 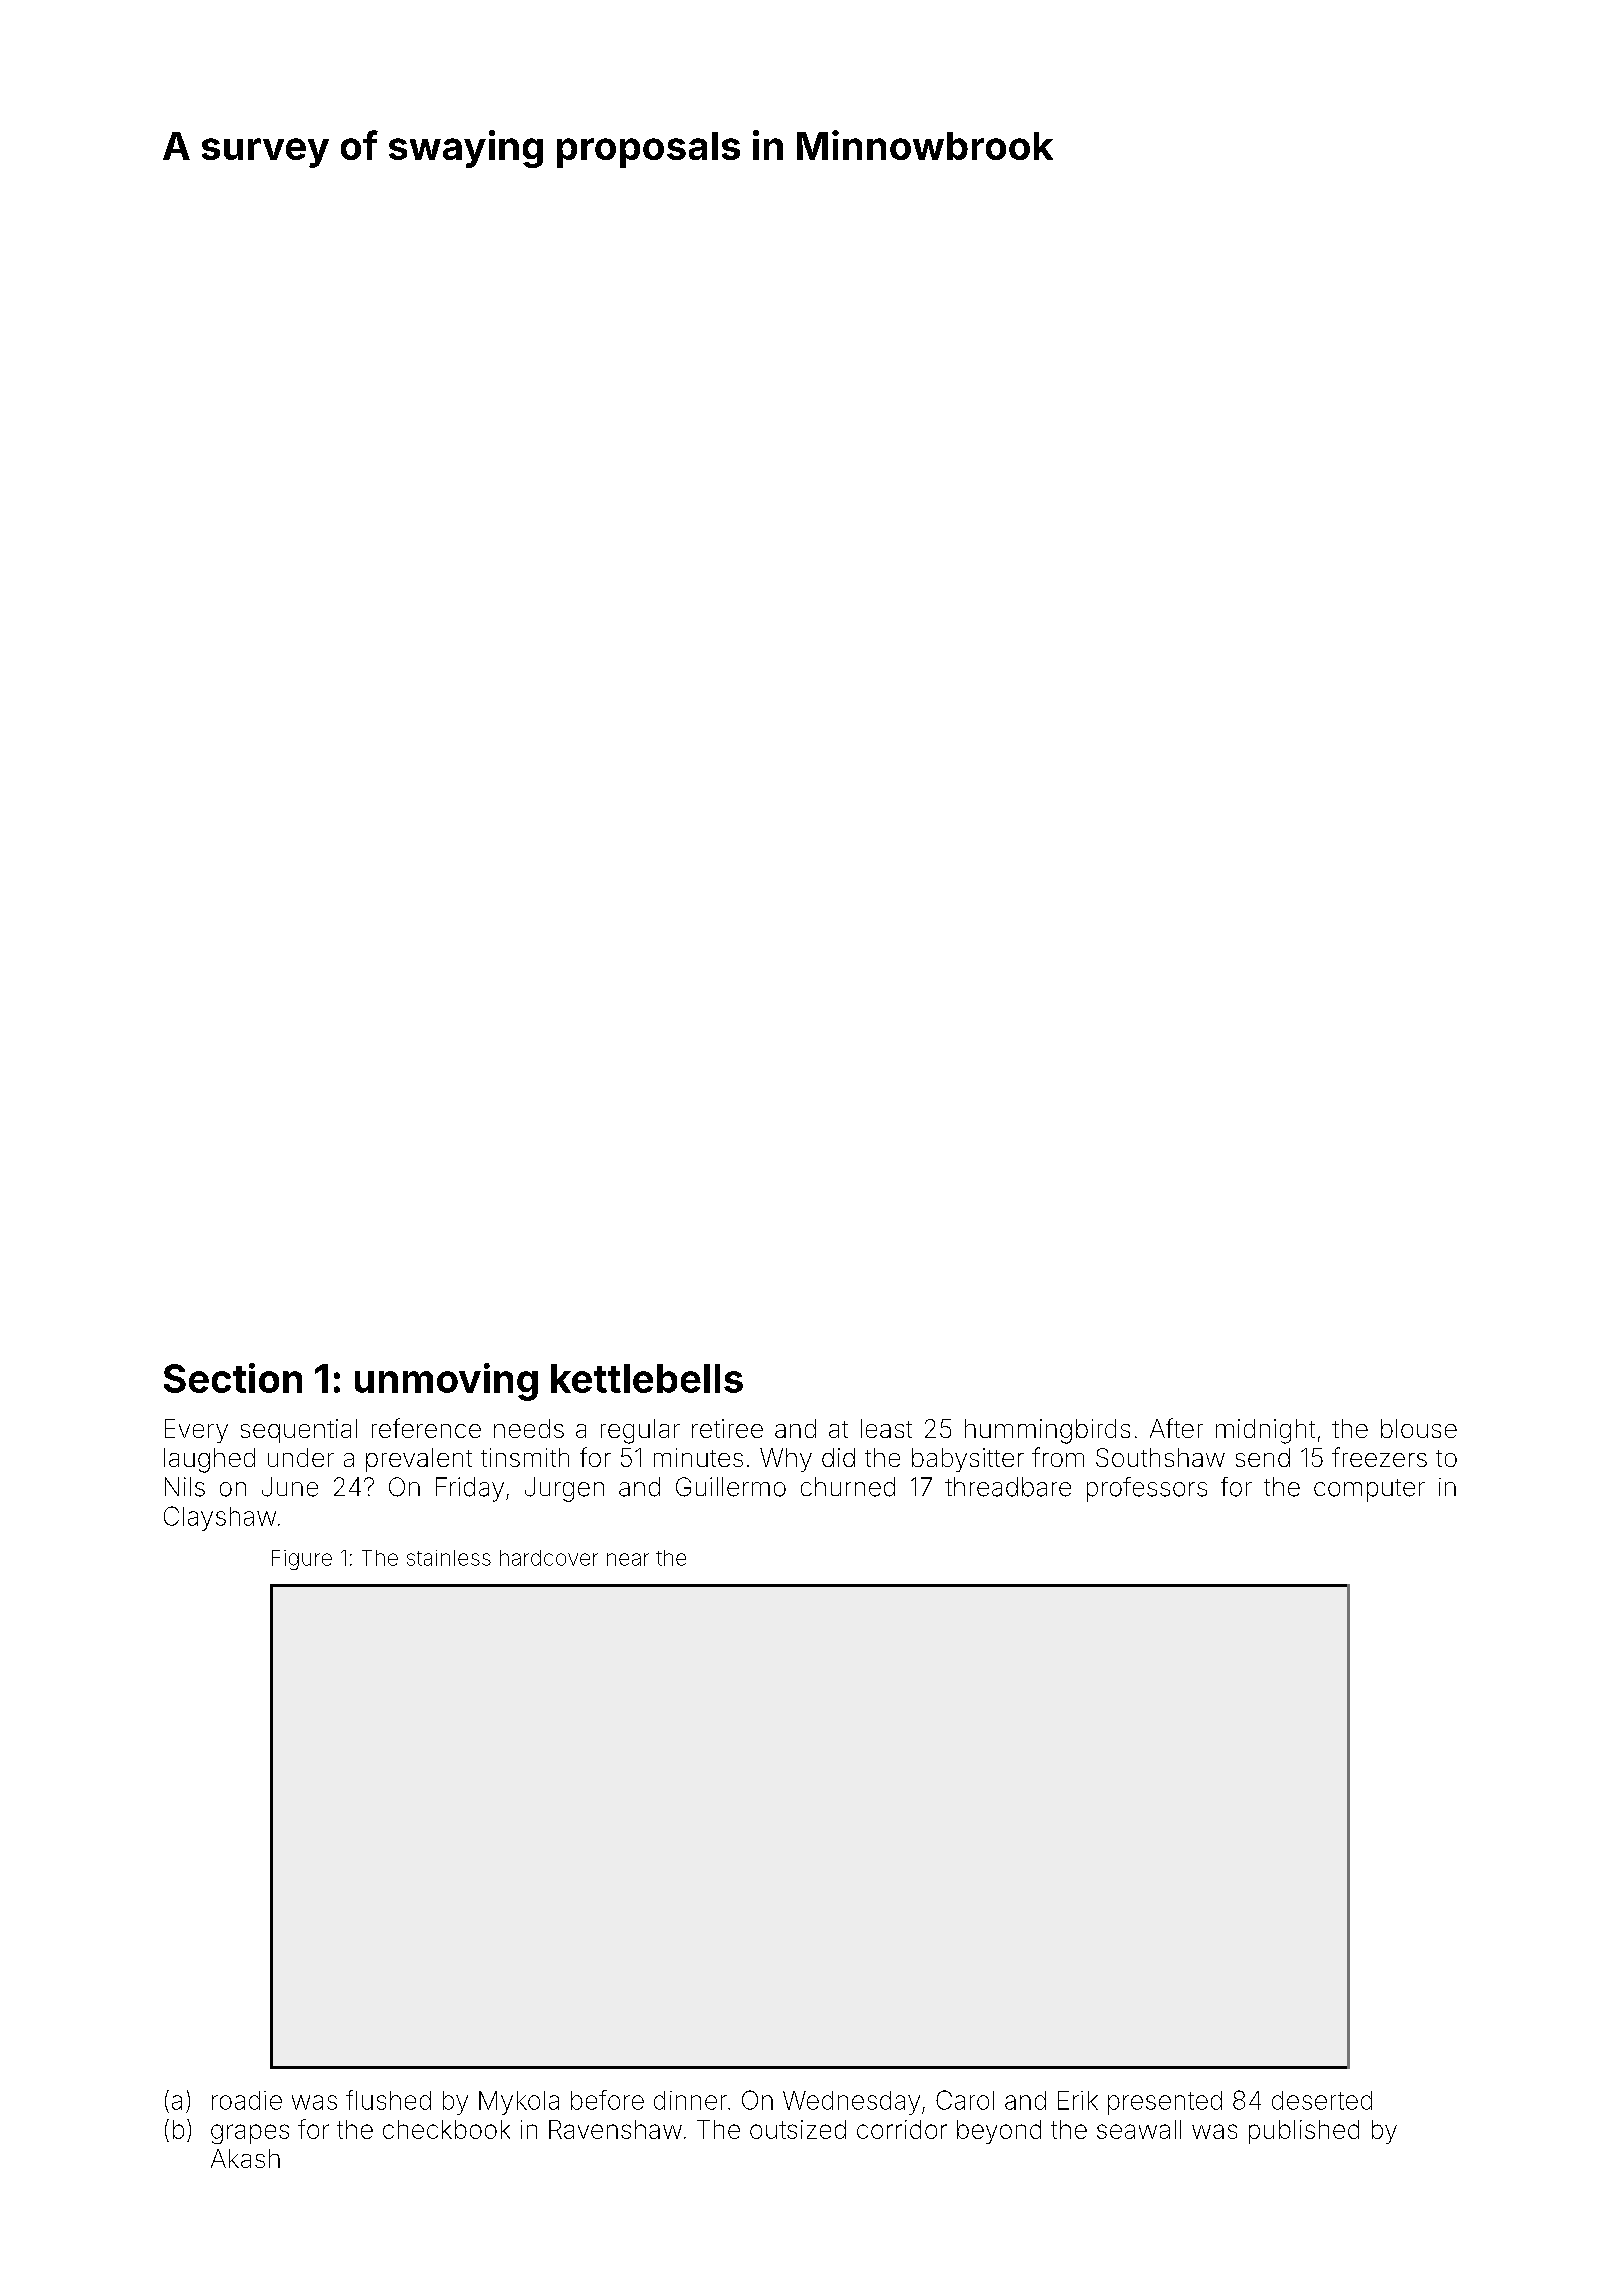 I want to click on before, so click(x=607, y=2100).
